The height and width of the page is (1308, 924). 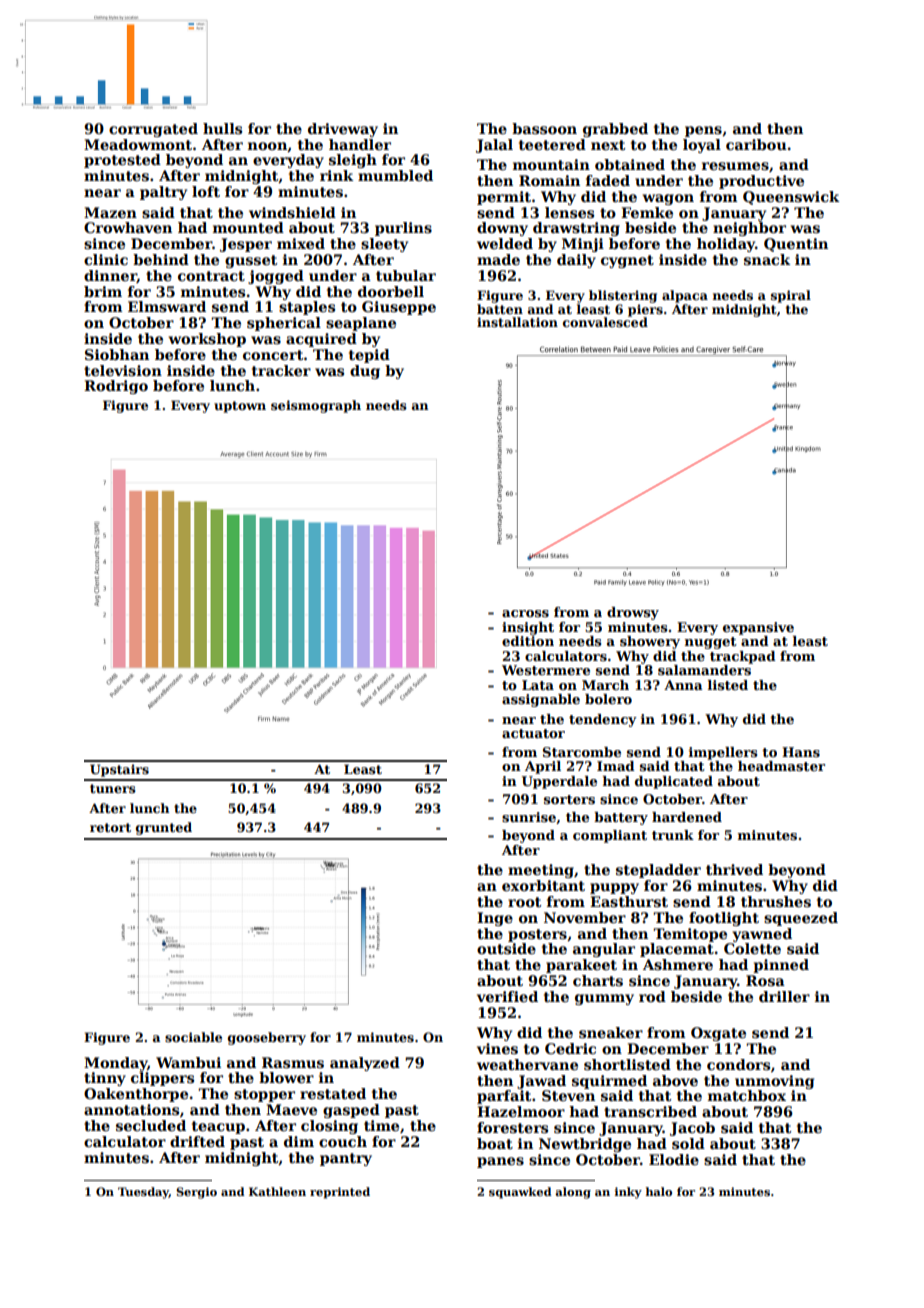 What do you see at coordinates (633, 613) in the page?
I see `drowsy` at bounding box center [633, 613].
